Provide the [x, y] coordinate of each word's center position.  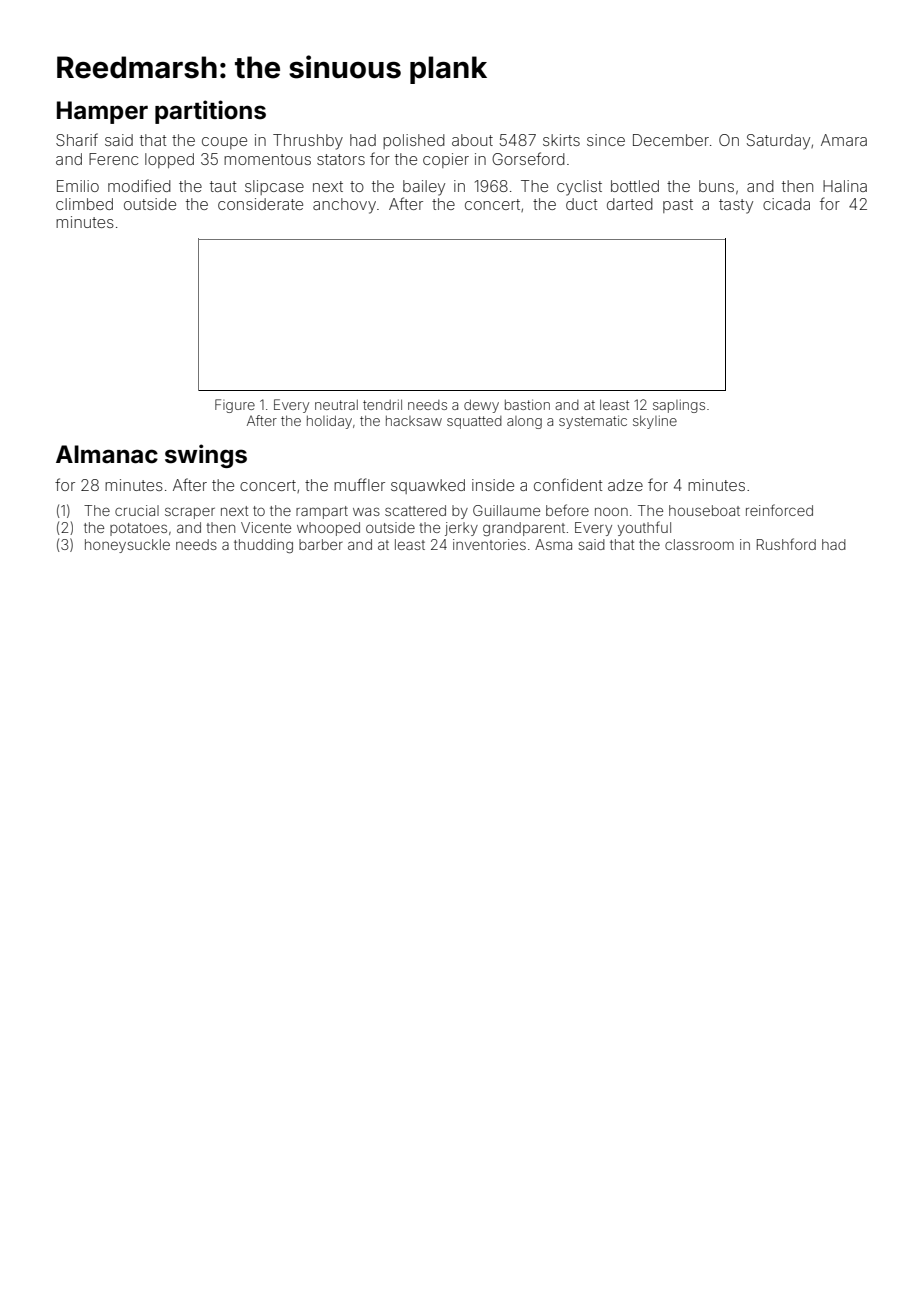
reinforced [779, 510]
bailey [424, 188]
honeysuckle [127, 546]
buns [716, 186]
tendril [382, 404]
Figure [235, 406]
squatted [474, 422]
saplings [679, 406]
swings [206, 456]
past [678, 206]
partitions [210, 112]
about [472, 140]
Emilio [78, 186]
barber [321, 544]
